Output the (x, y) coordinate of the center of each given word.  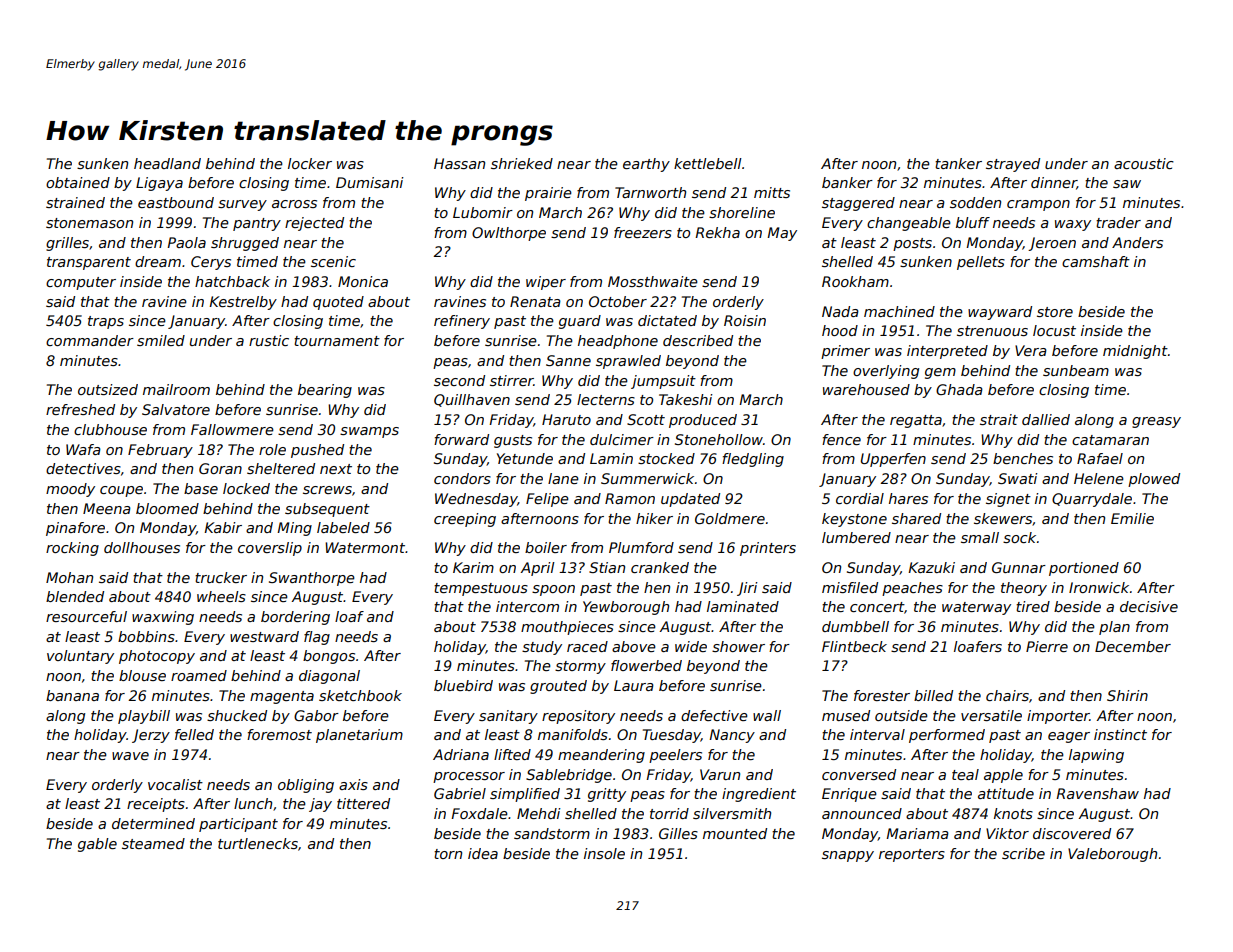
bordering (295, 618)
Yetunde (525, 458)
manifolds (573, 734)
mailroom (176, 389)
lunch (253, 803)
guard (580, 322)
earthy (646, 165)
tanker (958, 163)
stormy (580, 667)
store (1055, 312)
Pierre (1047, 646)
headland (167, 163)
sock (1019, 537)
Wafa (83, 449)
